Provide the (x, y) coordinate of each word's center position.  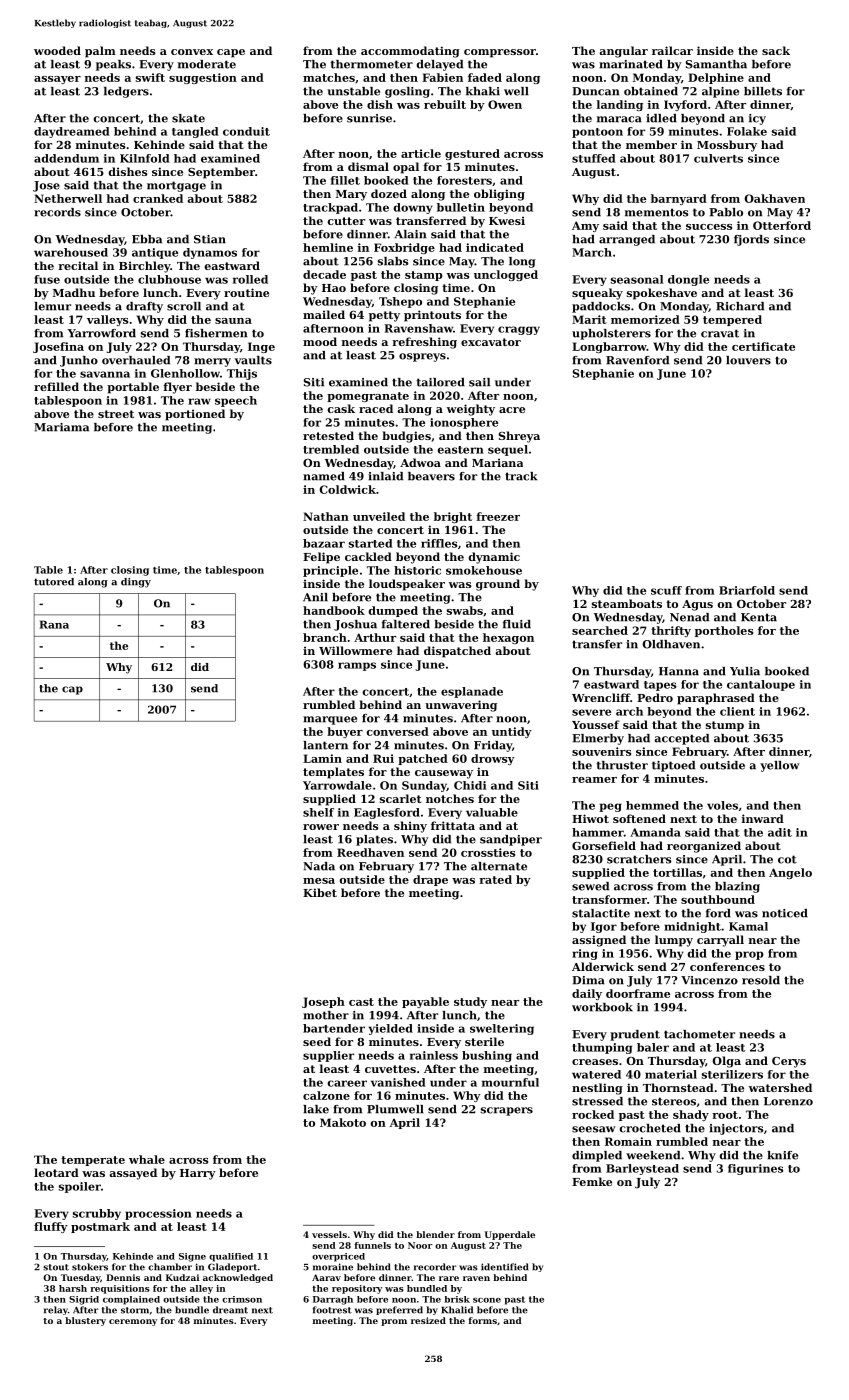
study (470, 1002)
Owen (505, 104)
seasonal (637, 279)
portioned (195, 415)
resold (761, 980)
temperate (93, 1161)
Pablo (726, 212)
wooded (57, 50)
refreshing (424, 343)
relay (56, 1310)
